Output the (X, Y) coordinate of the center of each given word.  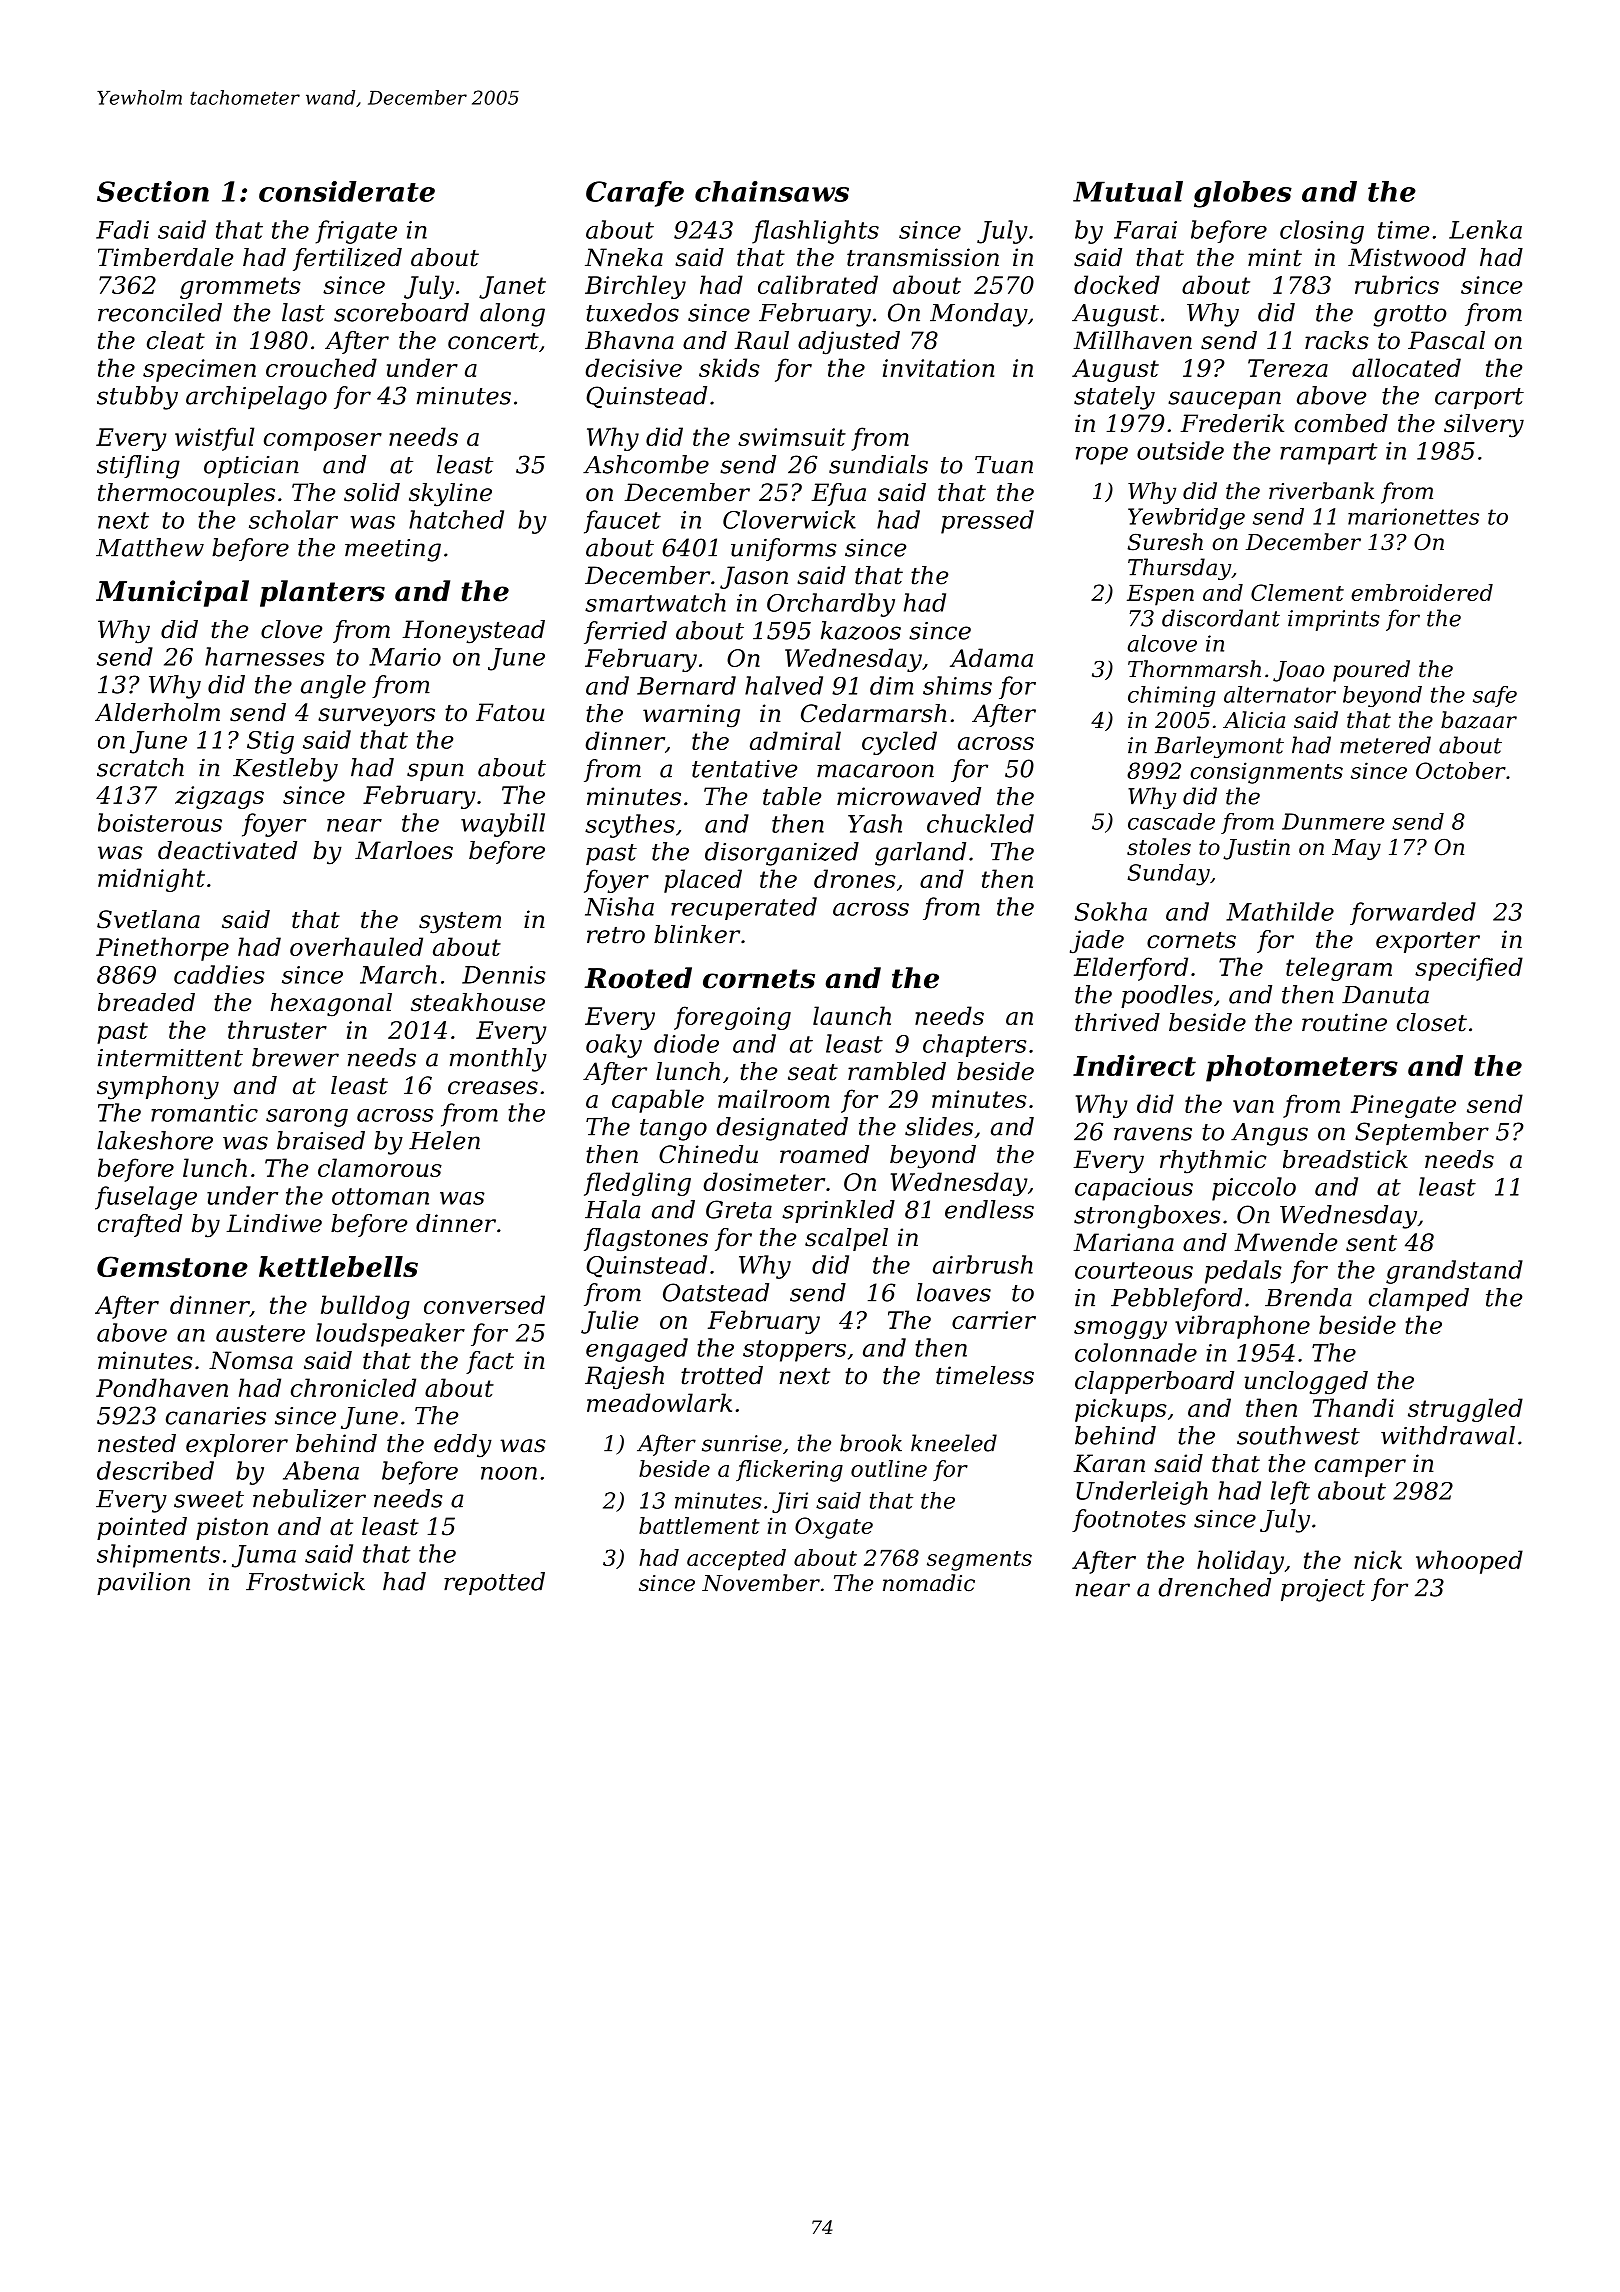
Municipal (172, 593)
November (761, 1583)
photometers (1302, 1068)
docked (1117, 284)
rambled (897, 1071)
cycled (899, 743)
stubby (137, 398)
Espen (1160, 595)
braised (321, 1140)
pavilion (143, 1583)
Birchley (635, 287)
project (1323, 1590)
